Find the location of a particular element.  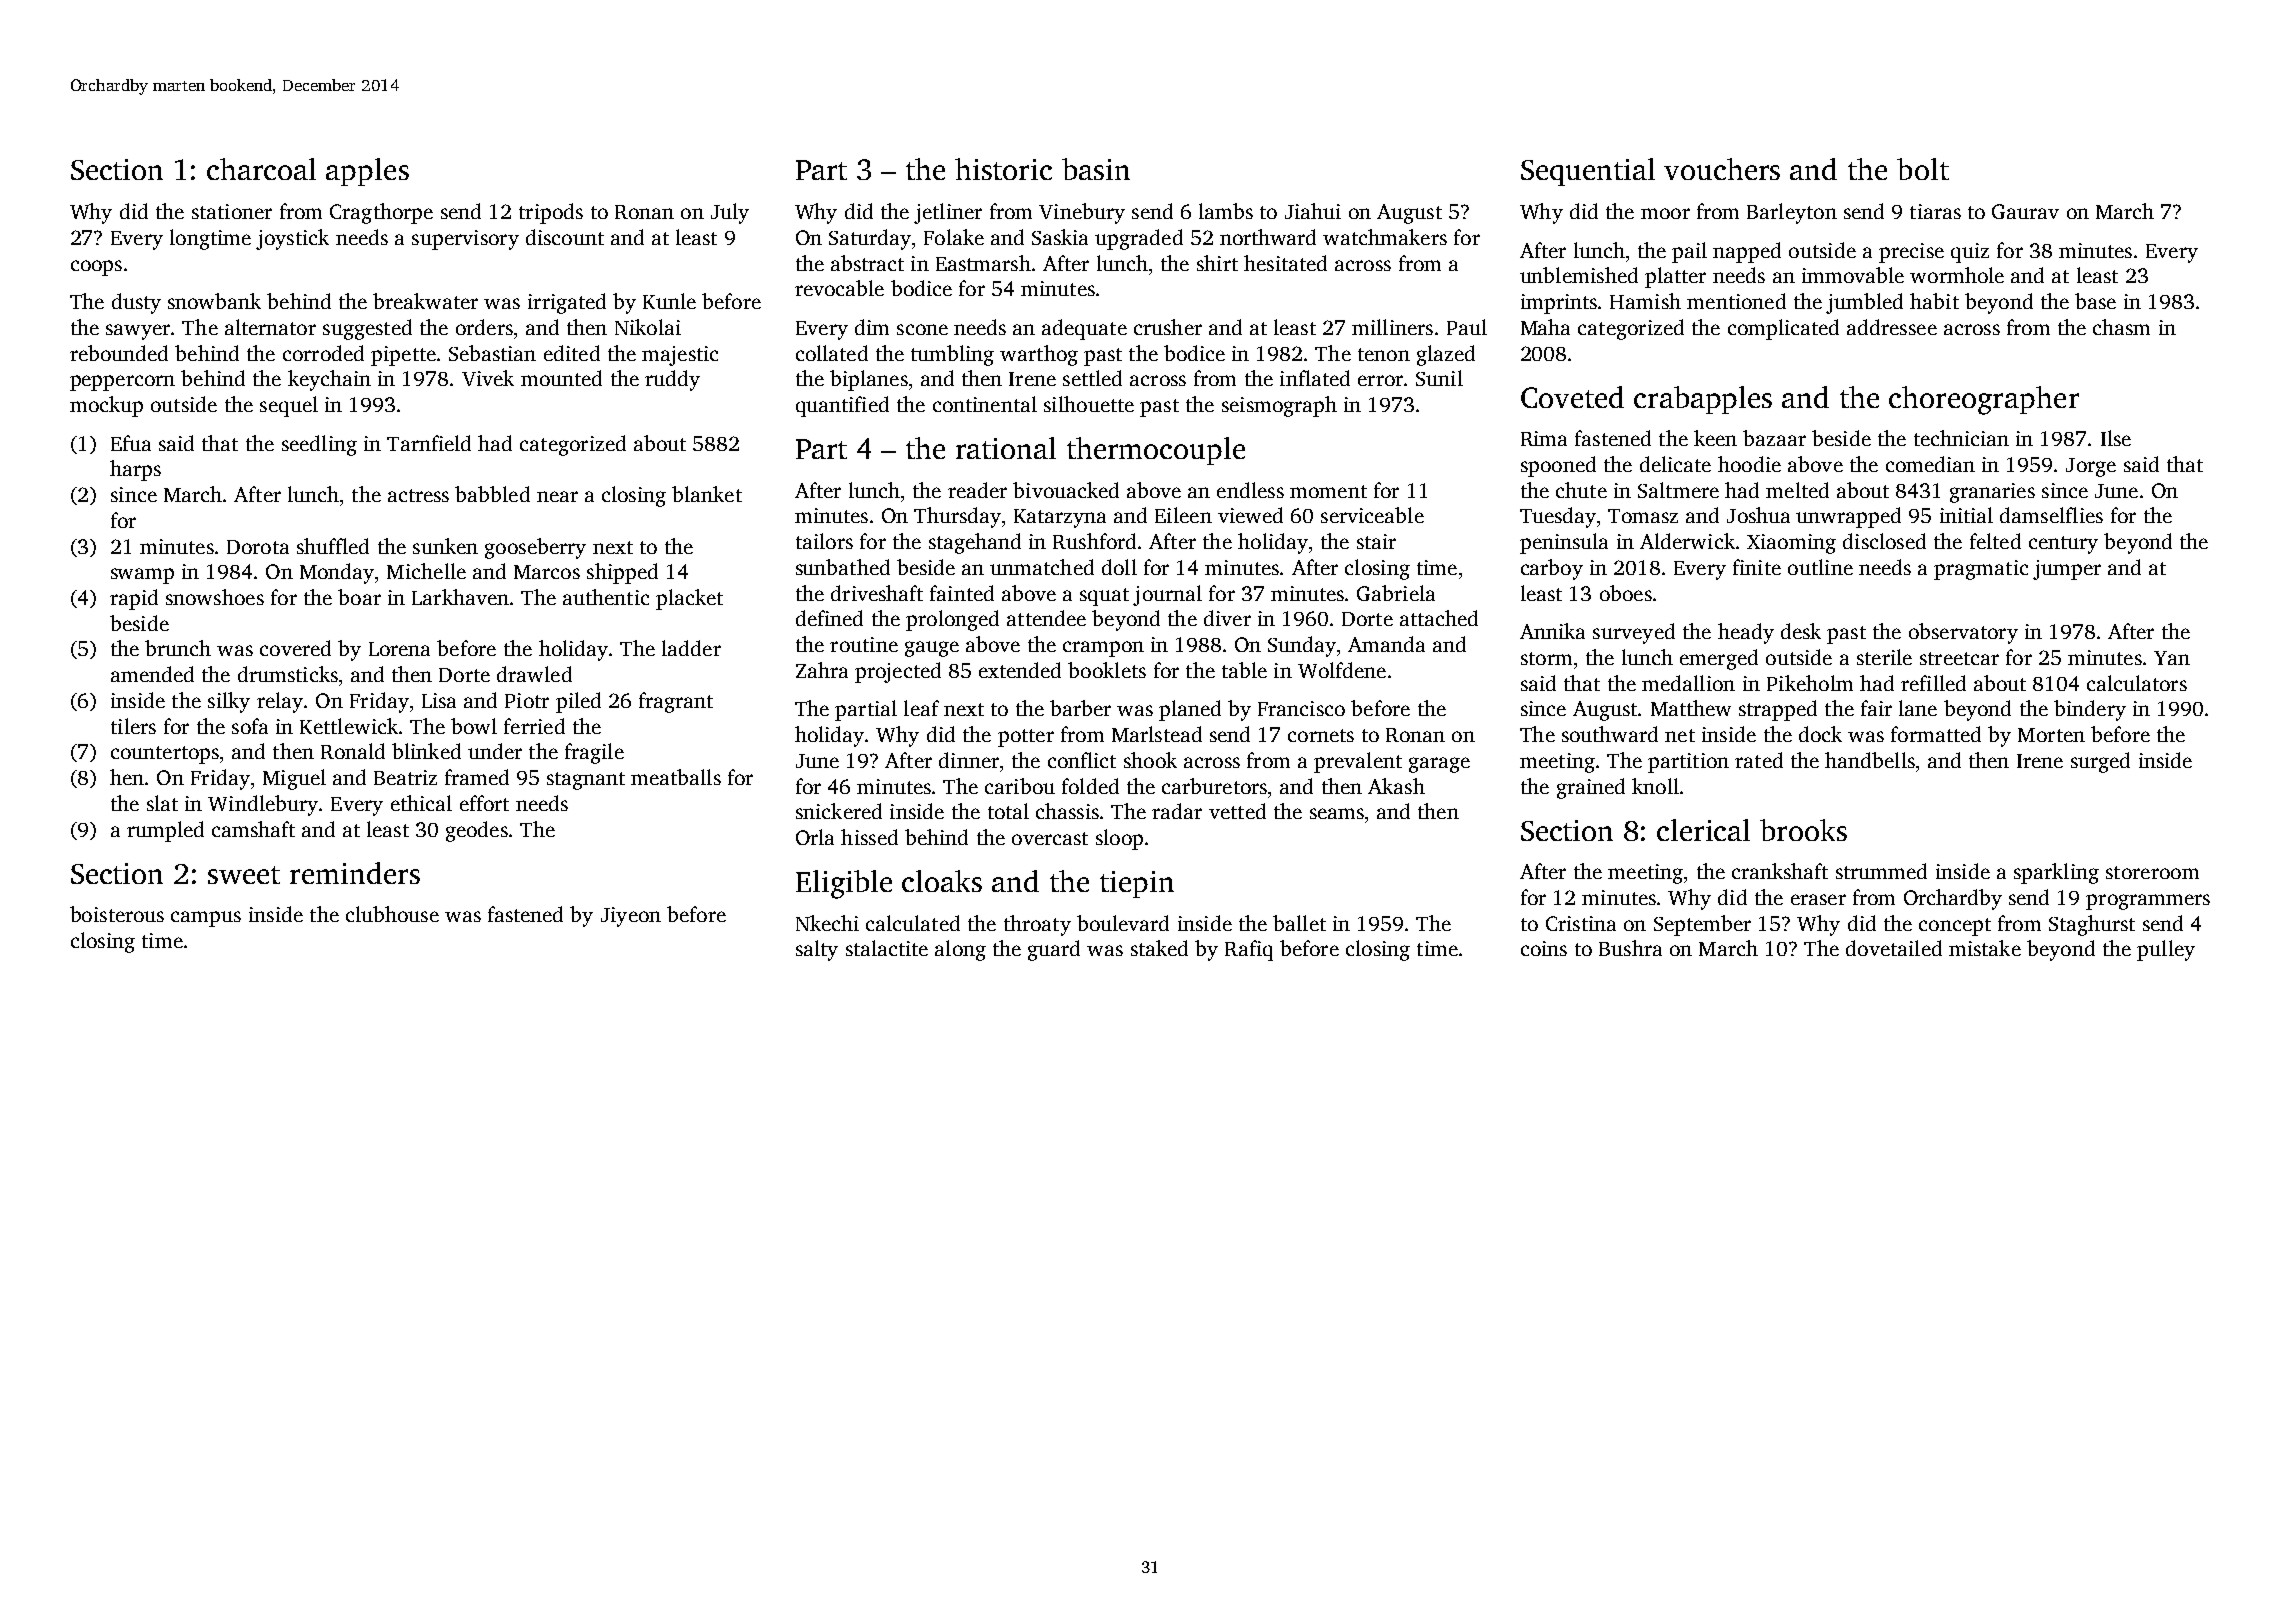

keen is located at coordinates (1715, 438).
